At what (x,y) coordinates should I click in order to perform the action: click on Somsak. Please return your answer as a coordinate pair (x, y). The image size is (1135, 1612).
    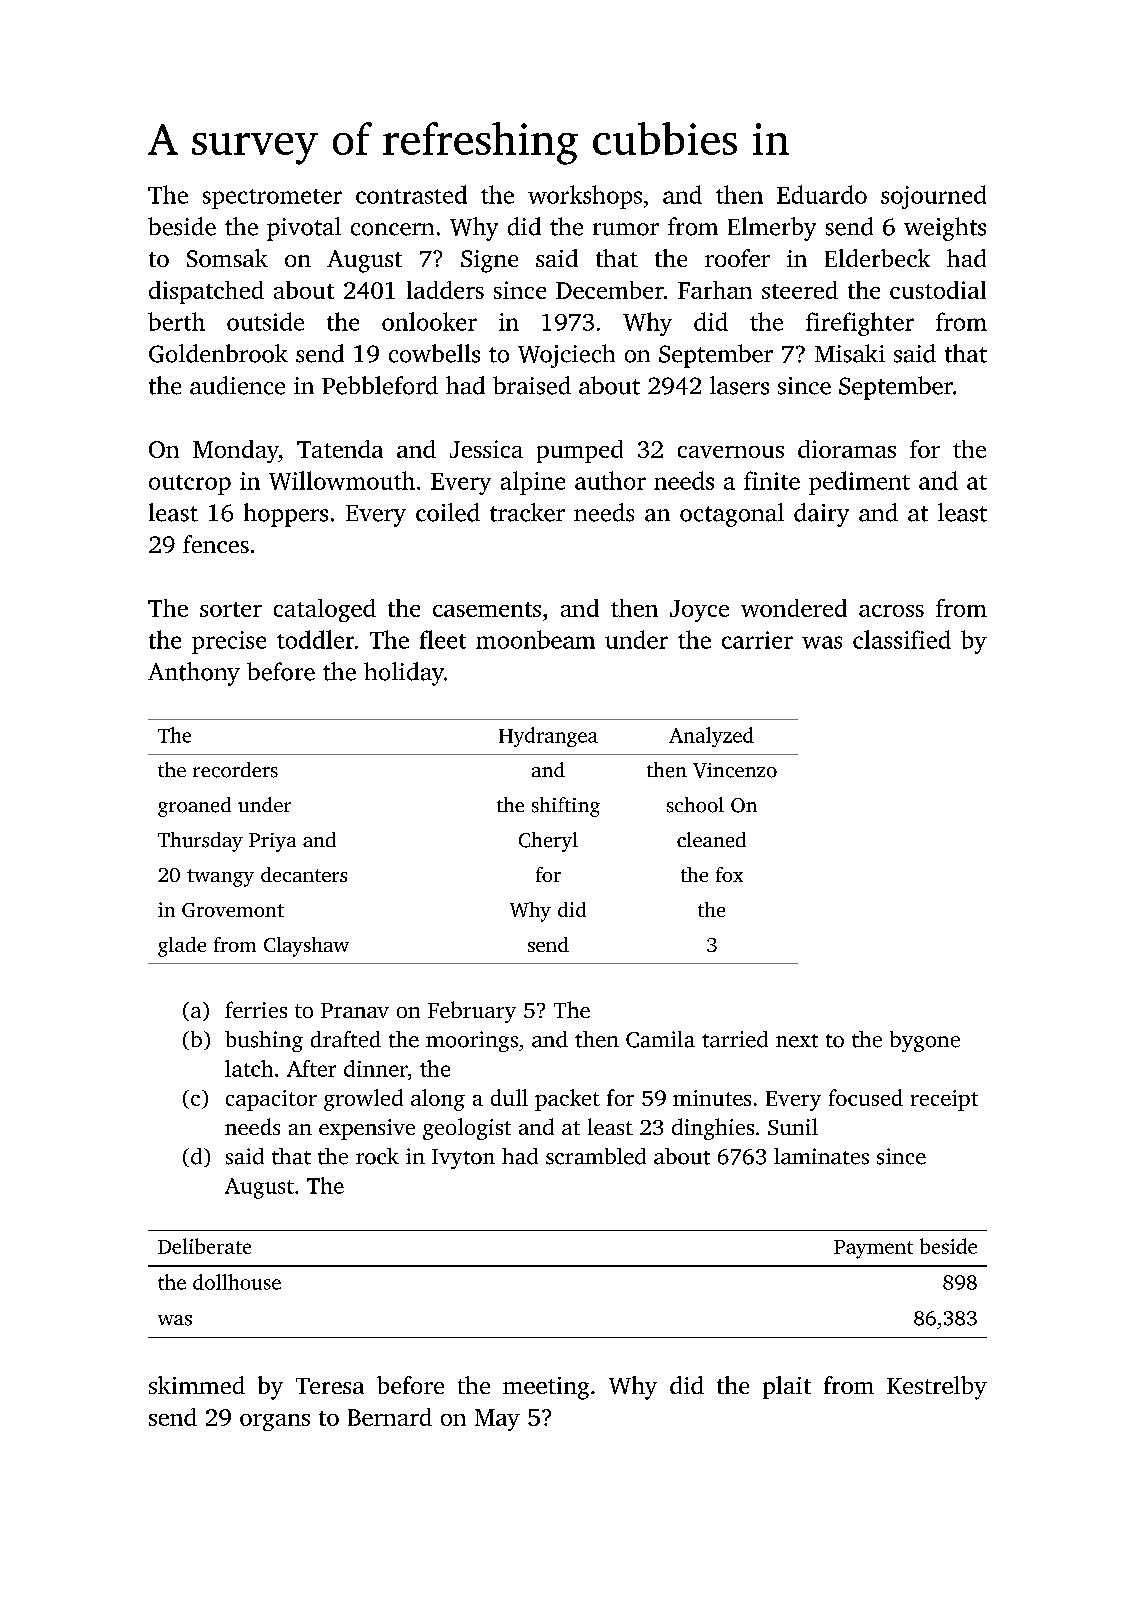
    Looking at the image, I should click on (227, 258).
